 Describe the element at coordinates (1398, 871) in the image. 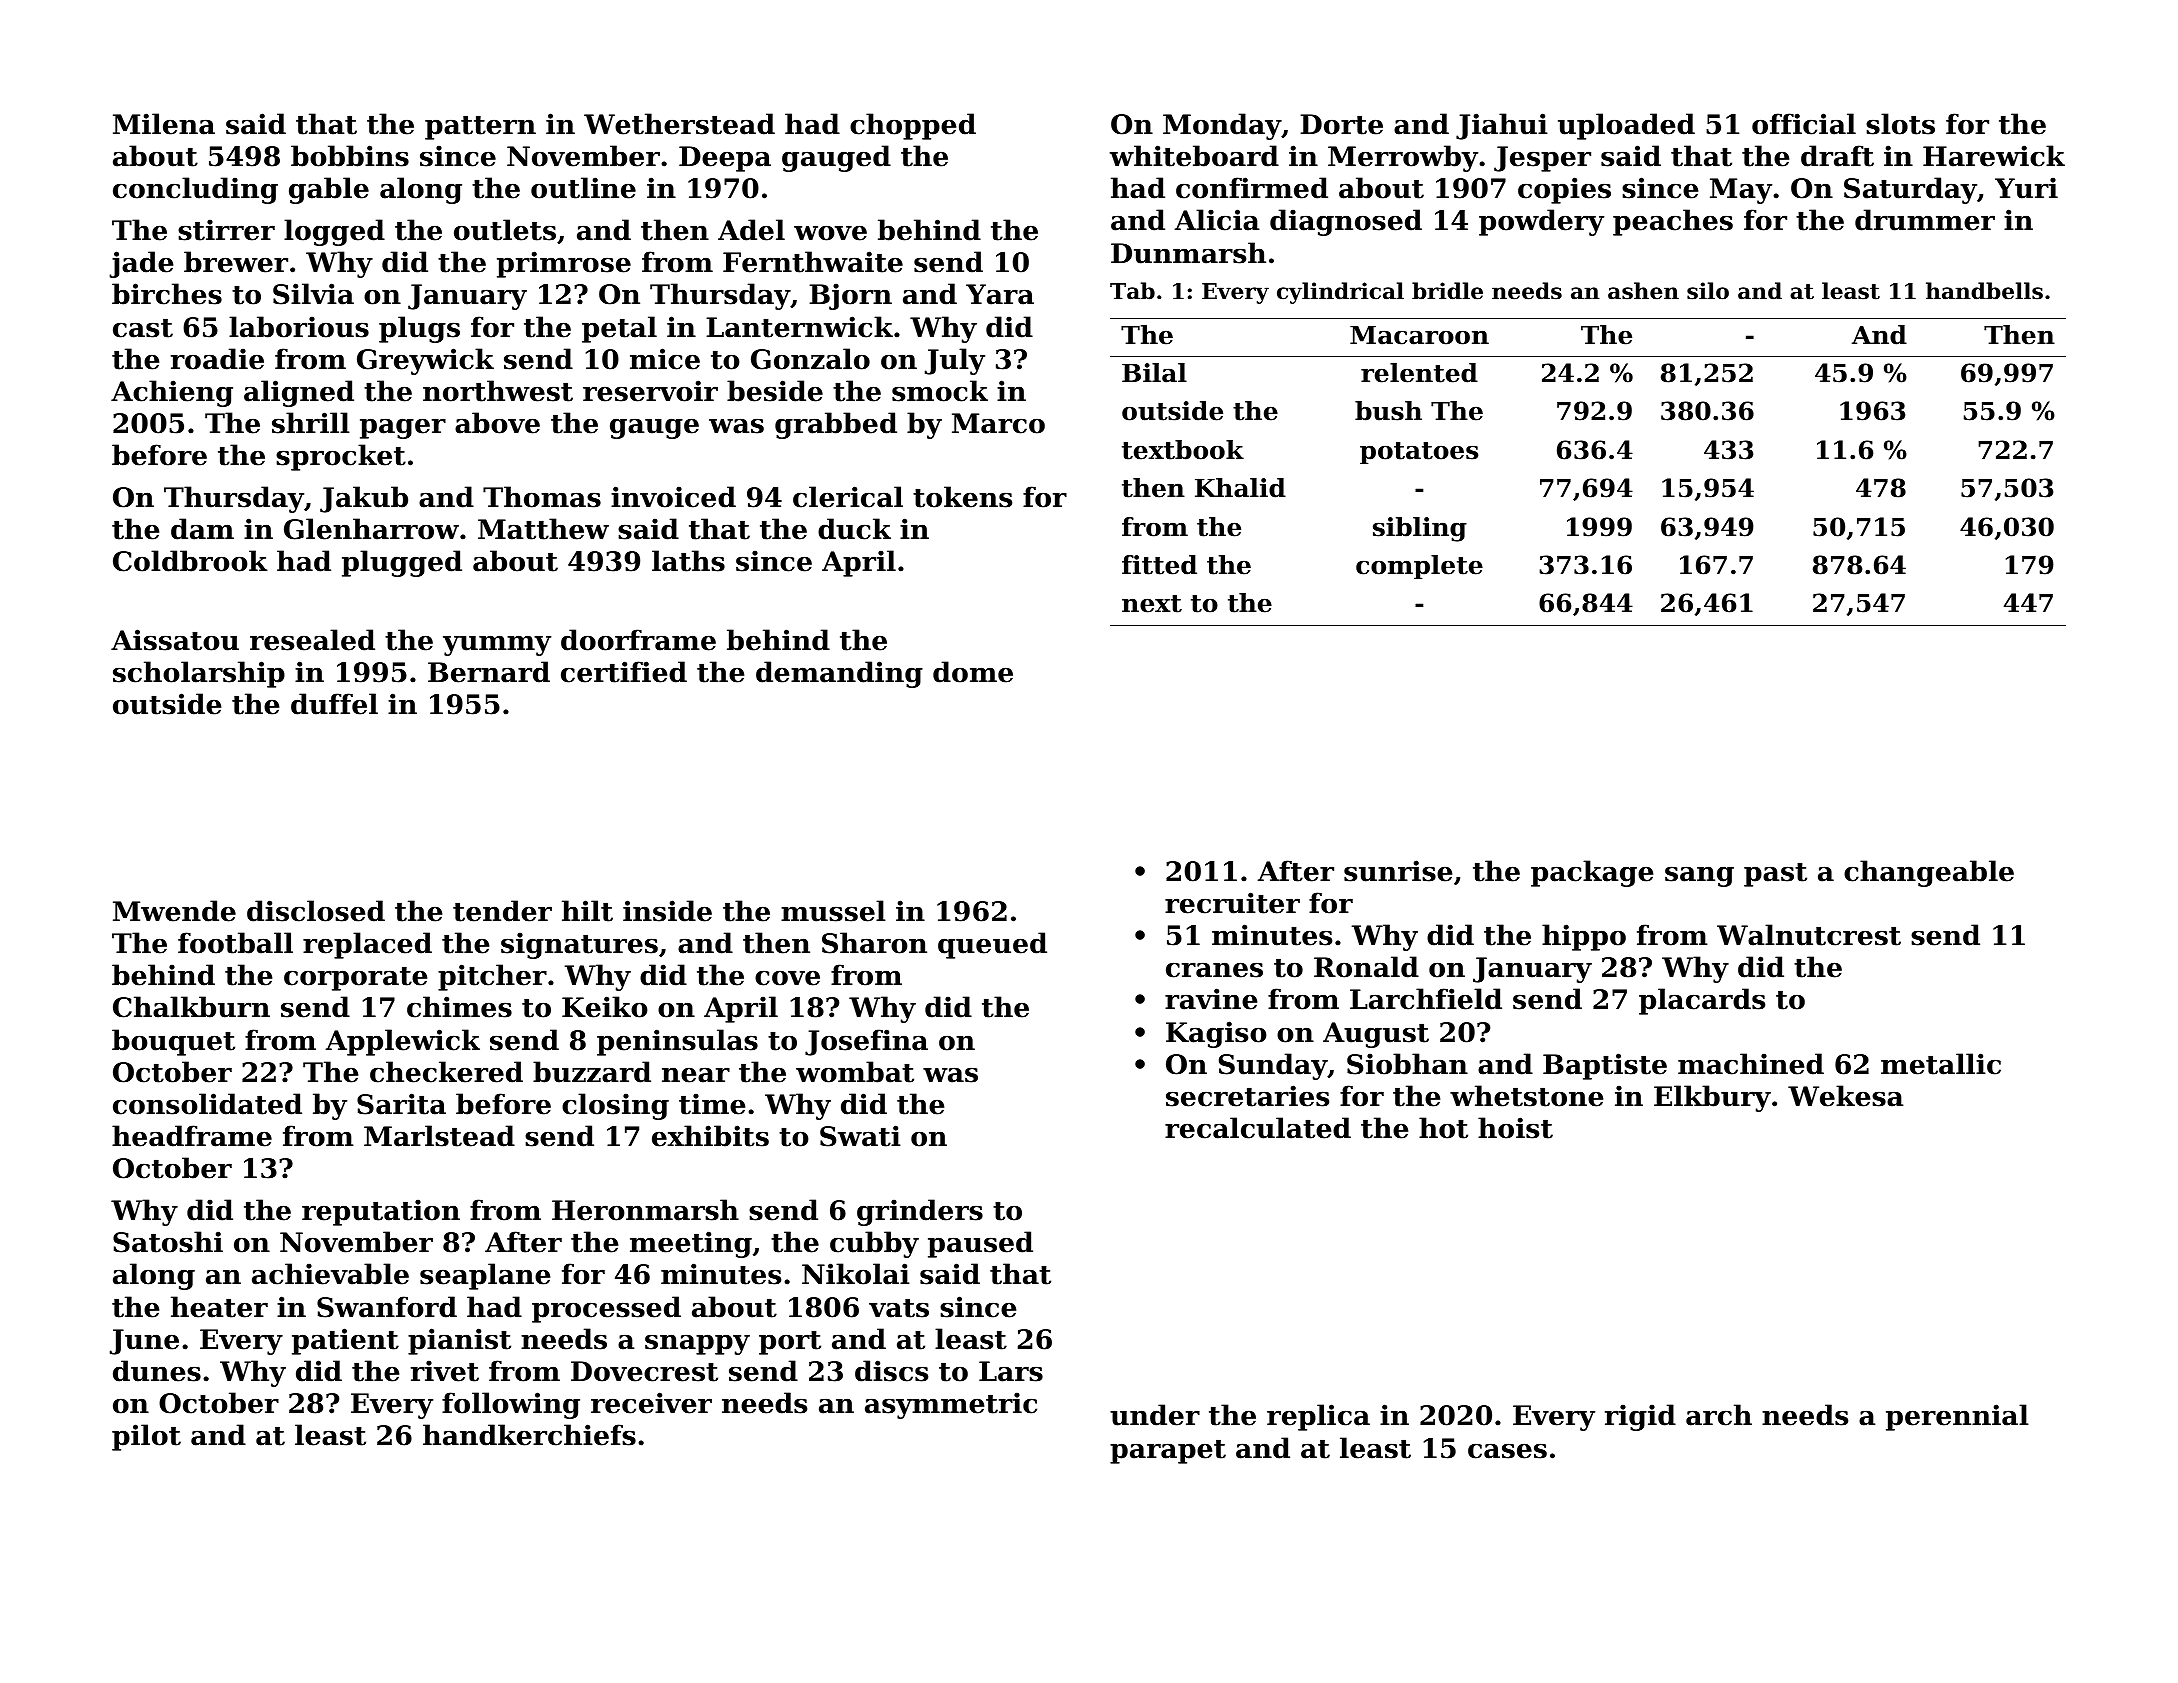

I see `sunrise` at that location.
